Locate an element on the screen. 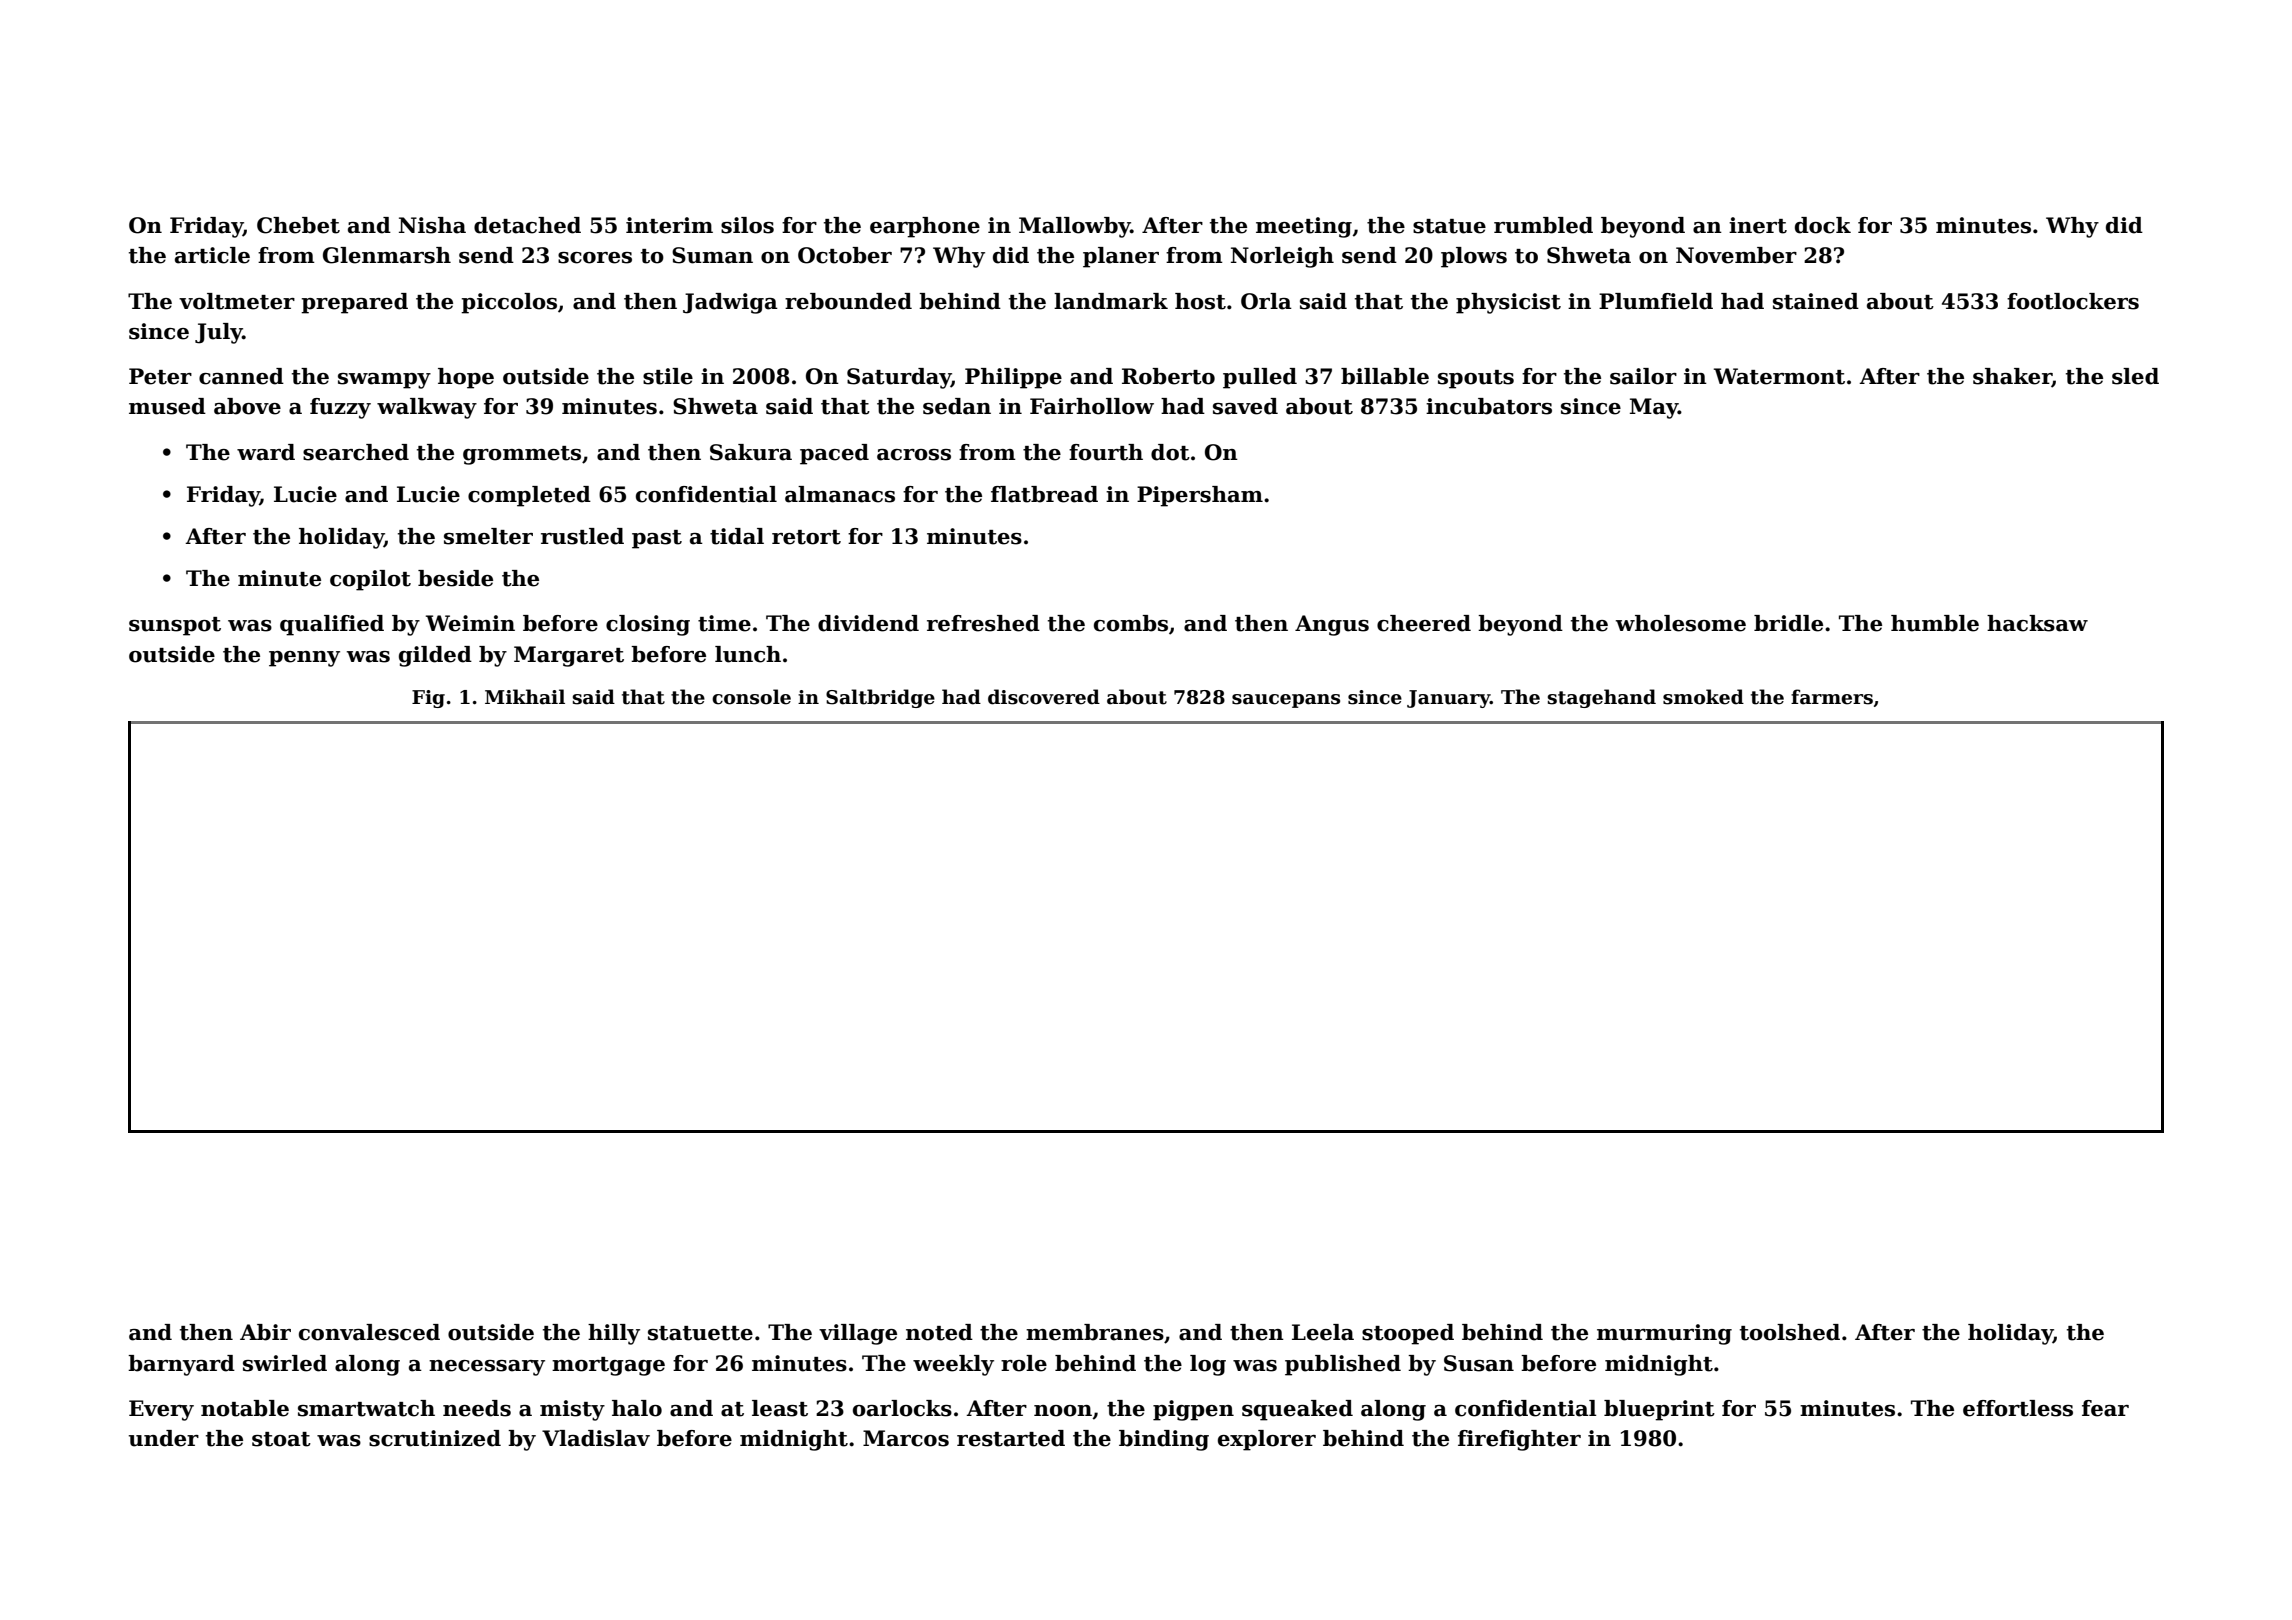 The width and height of the screenshot is (2292, 1620). Mikhail is located at coordinates (525, 697).
